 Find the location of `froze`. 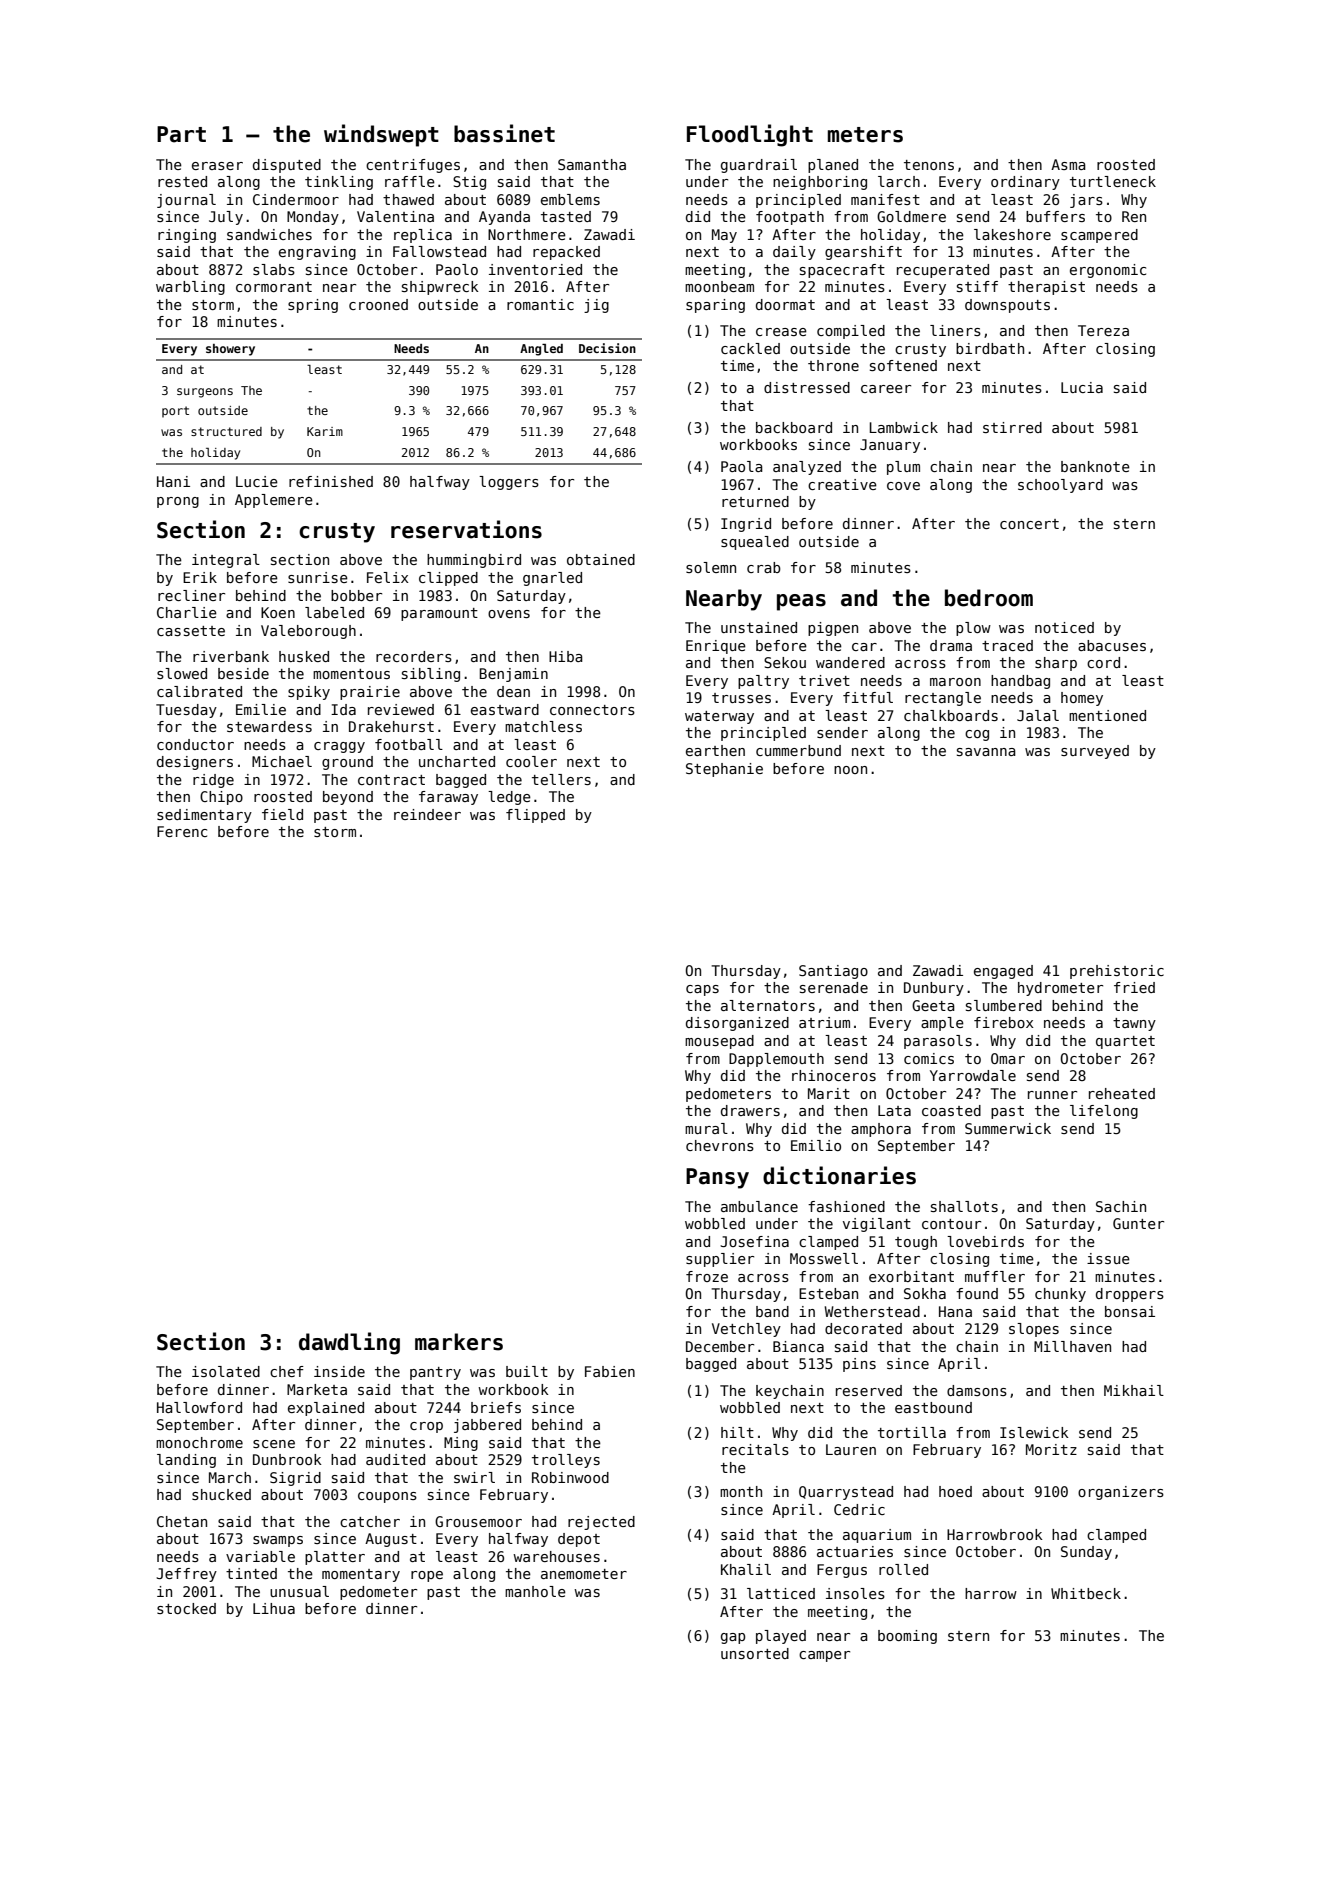

froze is located at coordinates (707, 1276).
